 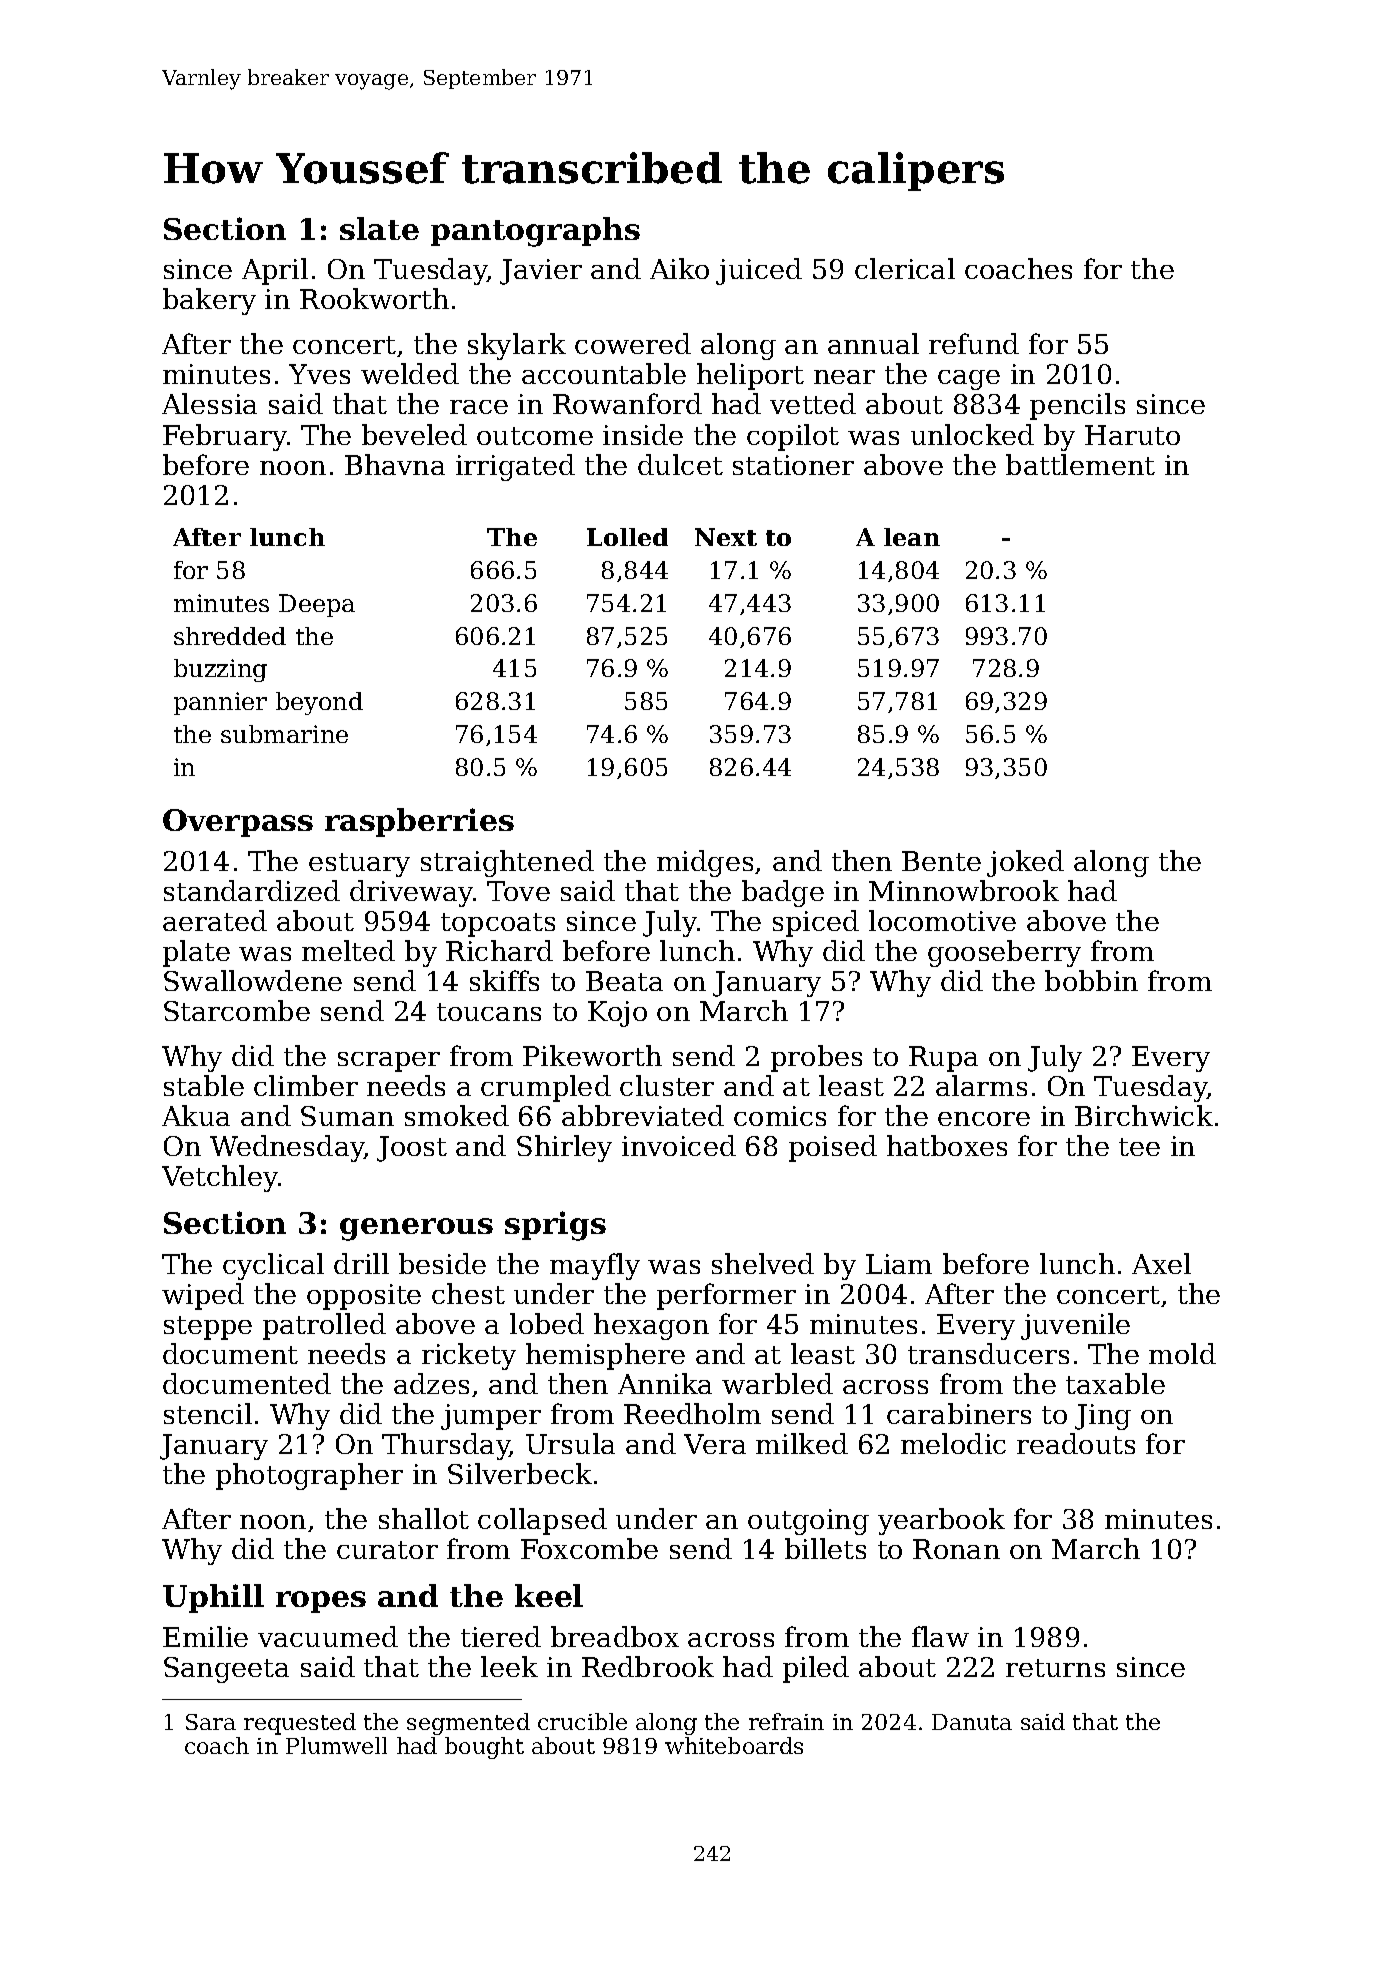 I want to click on shredded, so click(x=230, y=636).
